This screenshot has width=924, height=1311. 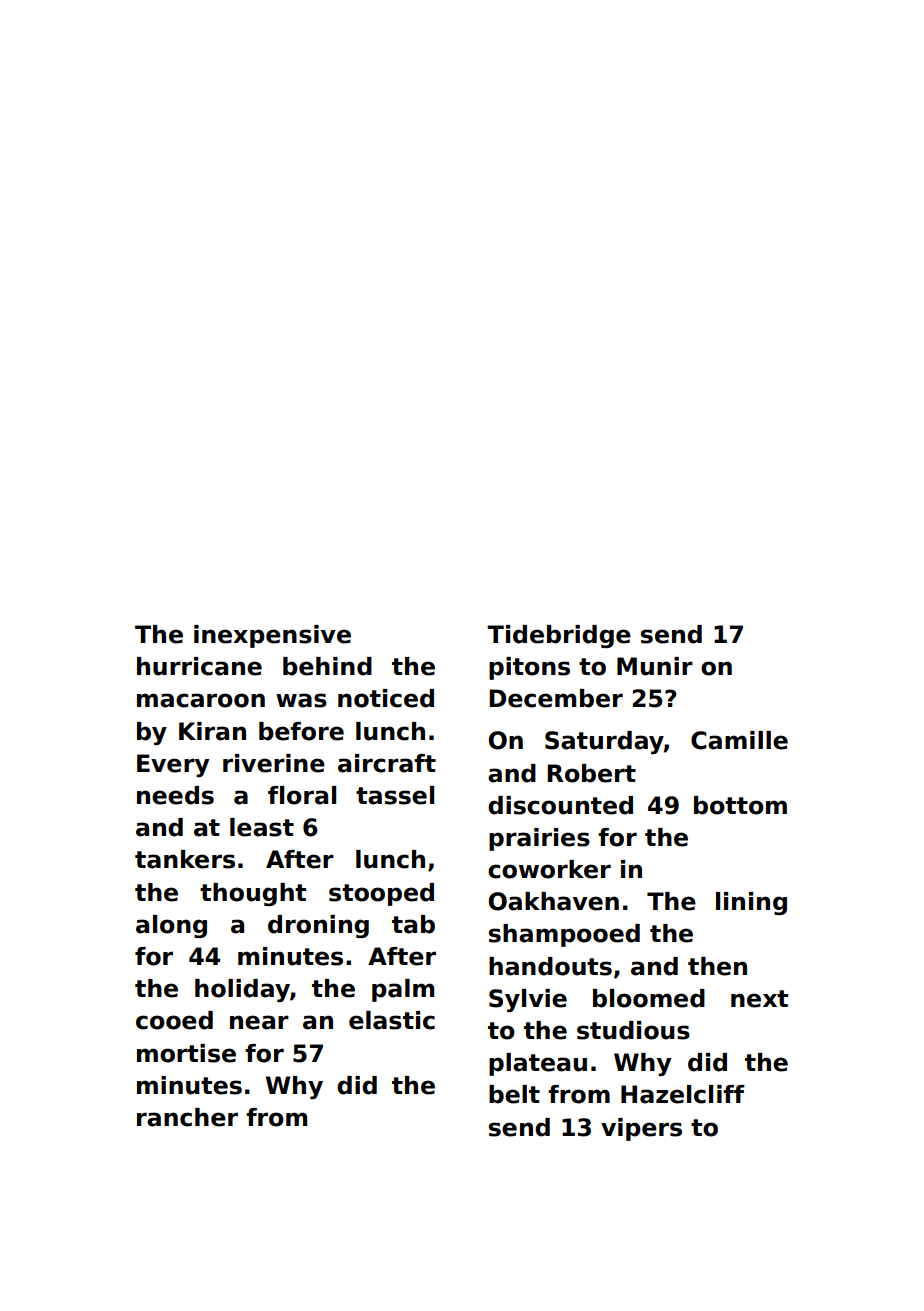 I want to click on near, so click(x=259, y=1022).
